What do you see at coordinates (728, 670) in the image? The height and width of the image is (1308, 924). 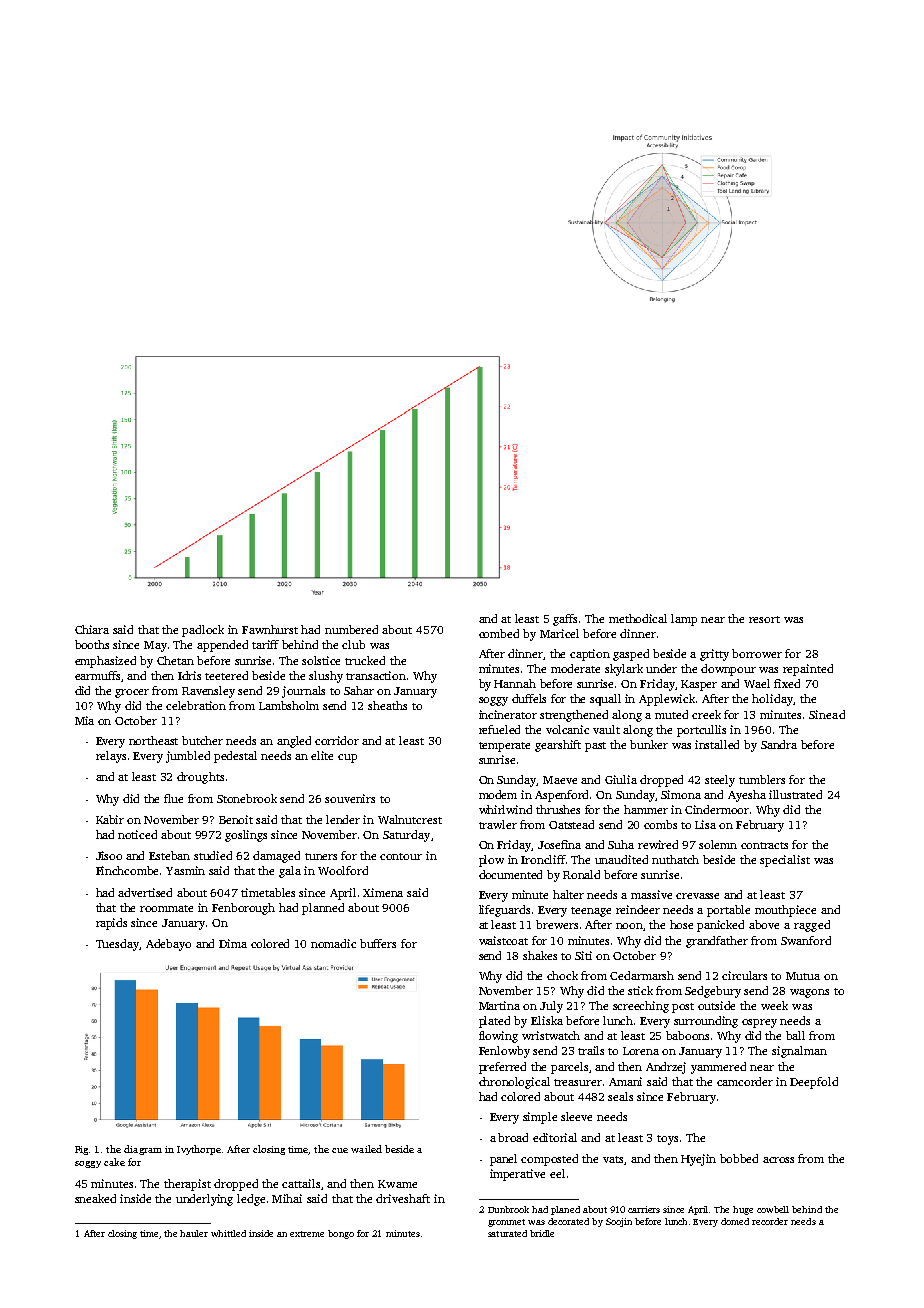 I see `downpour` at bounding box center [728, 670].
